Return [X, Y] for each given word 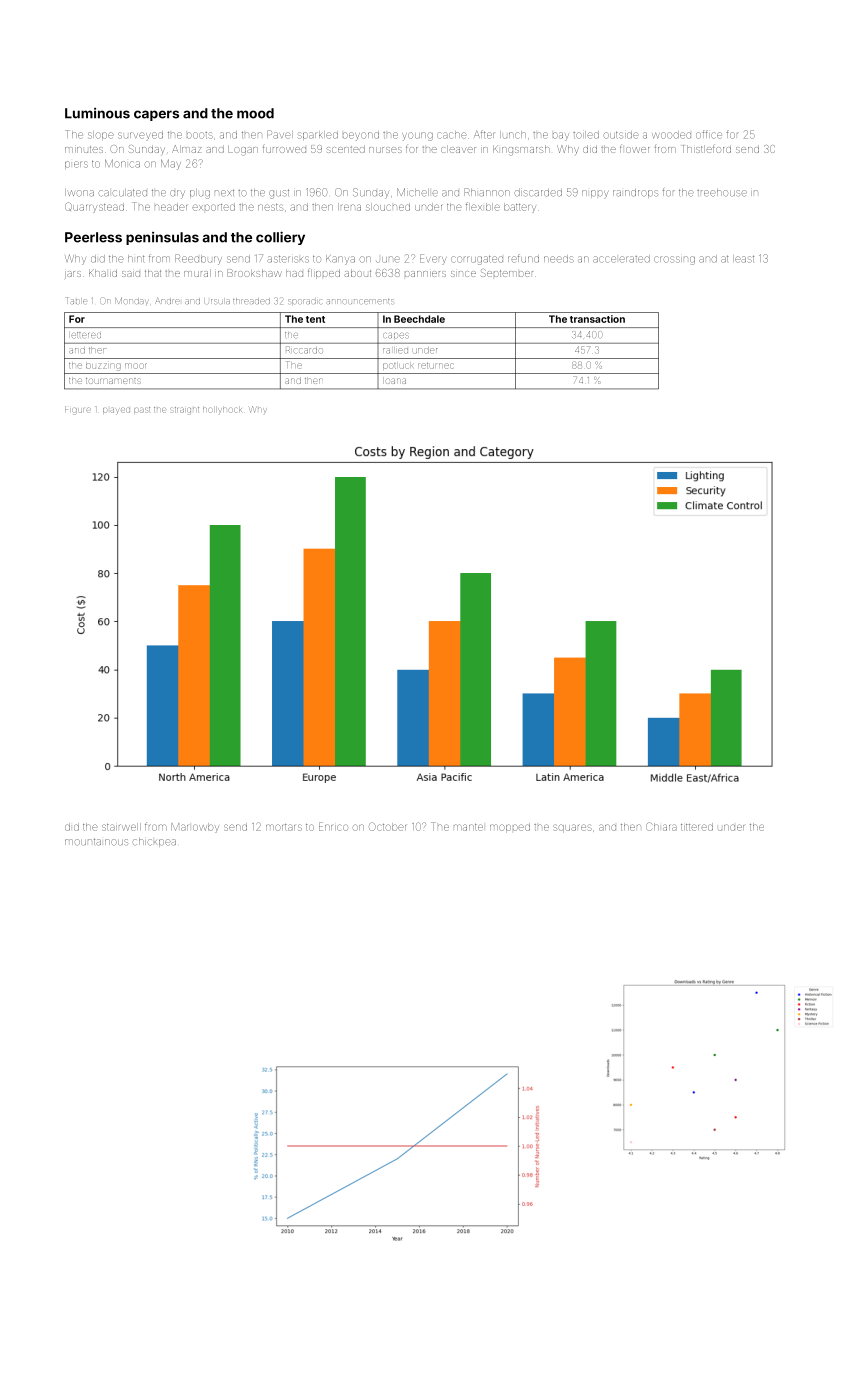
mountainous [96, 842]
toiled [586, 135]
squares [572, 828]
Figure [78, 409]
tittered [697, 827]
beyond [361, 136]
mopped [510, 828]
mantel [468, 827]
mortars [284, 827]
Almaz [187, 149]
